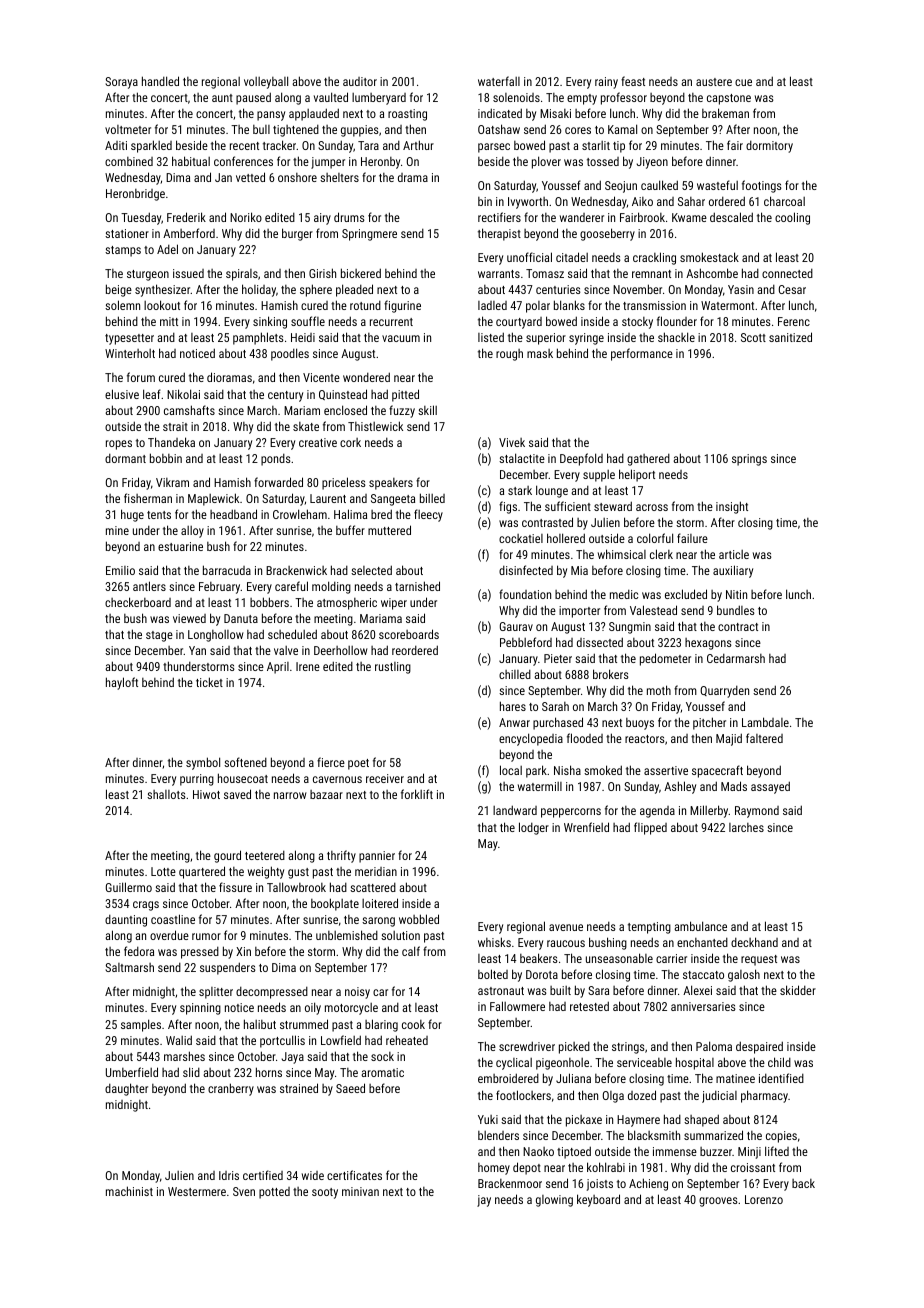 The width and height of the screenshot is (924, 1308). Describe the element at coordinates (122, 683) in the screenshot. I see `hayloft` at that location.
